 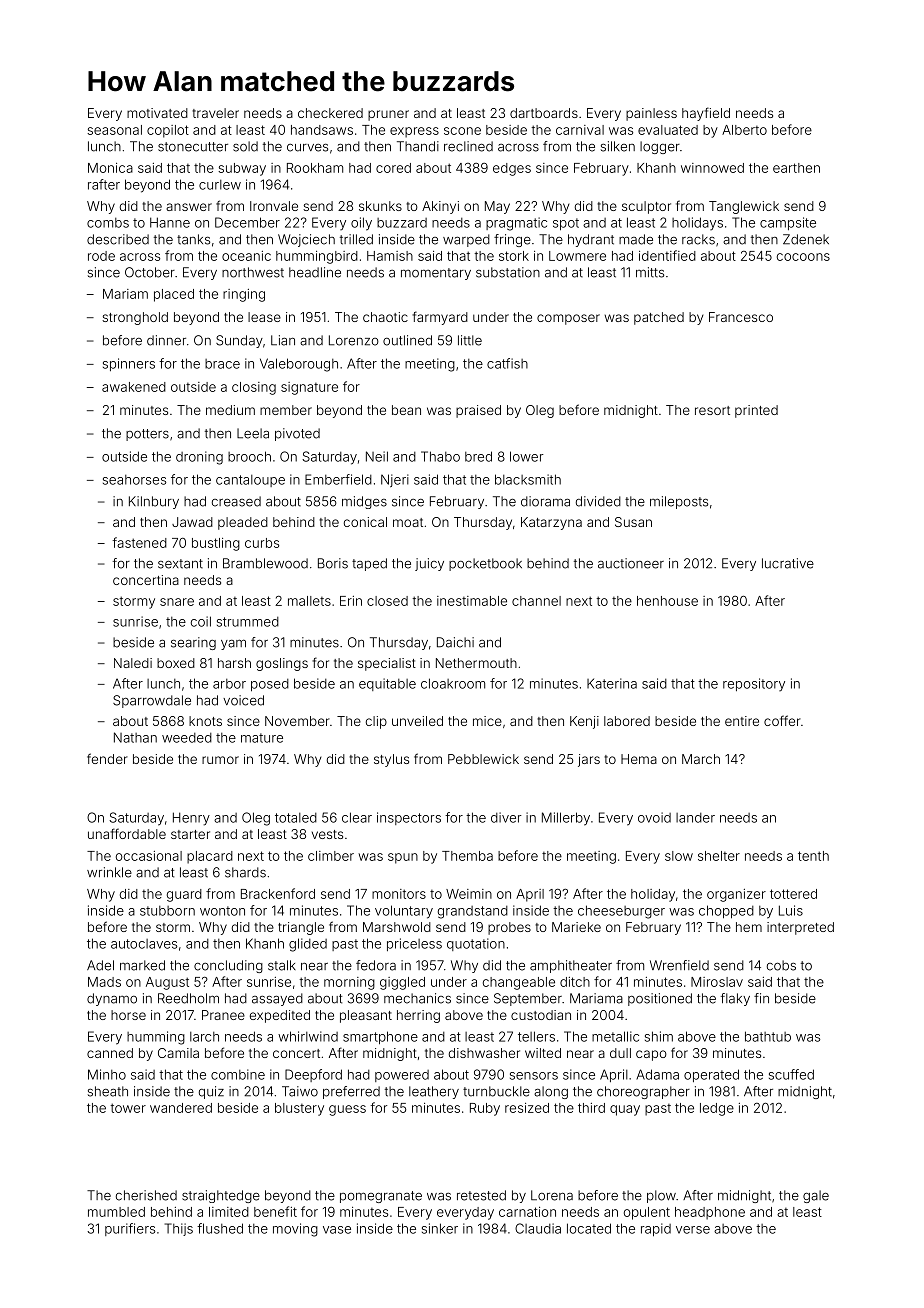 What do you see at coordinates (127, 833) in the screenshot?
I see `unaffordable` at bounding box center [127, 833].
